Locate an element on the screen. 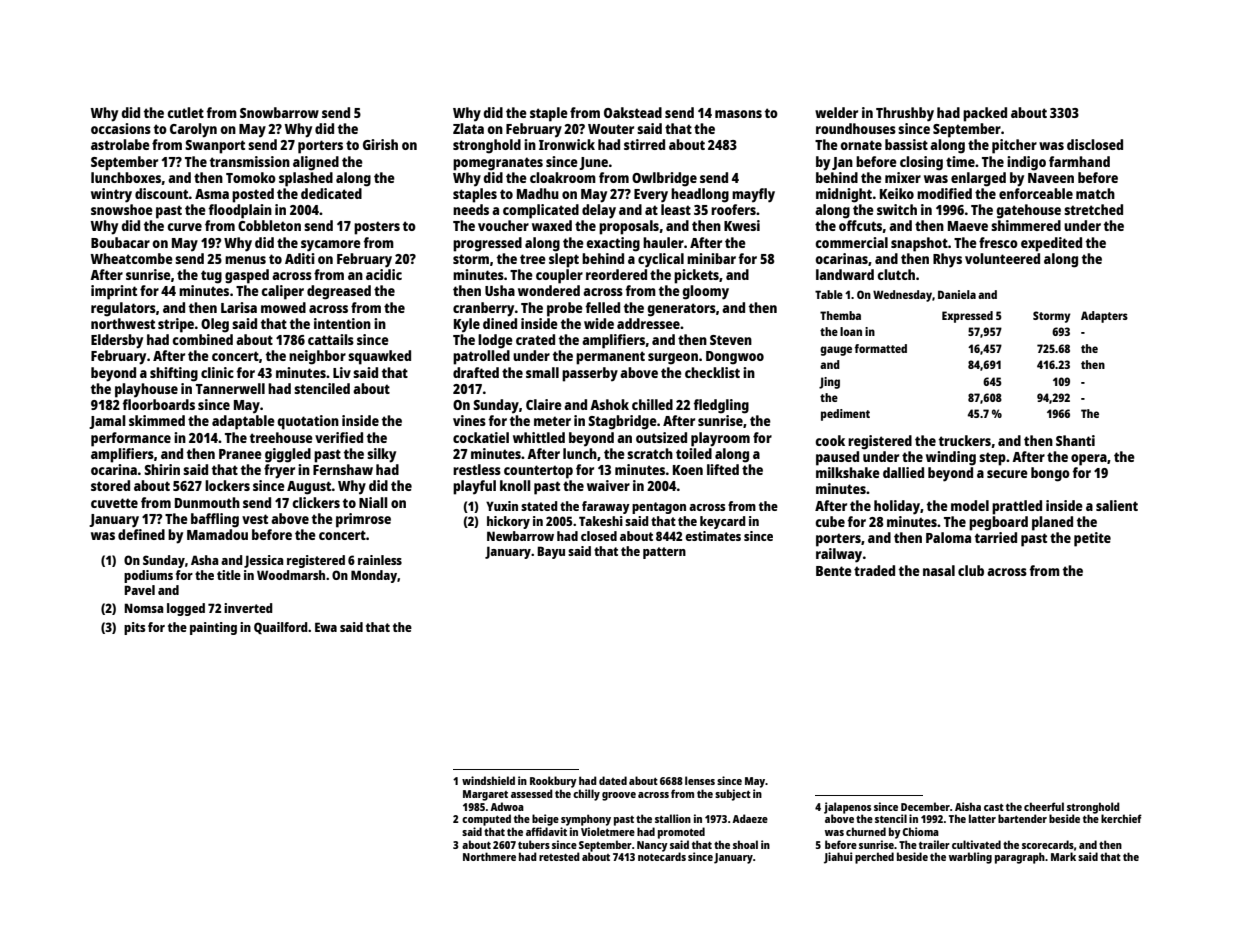 The height and width of the screenshot is (952, 1233). traded is located at coordinates (874, 570).
